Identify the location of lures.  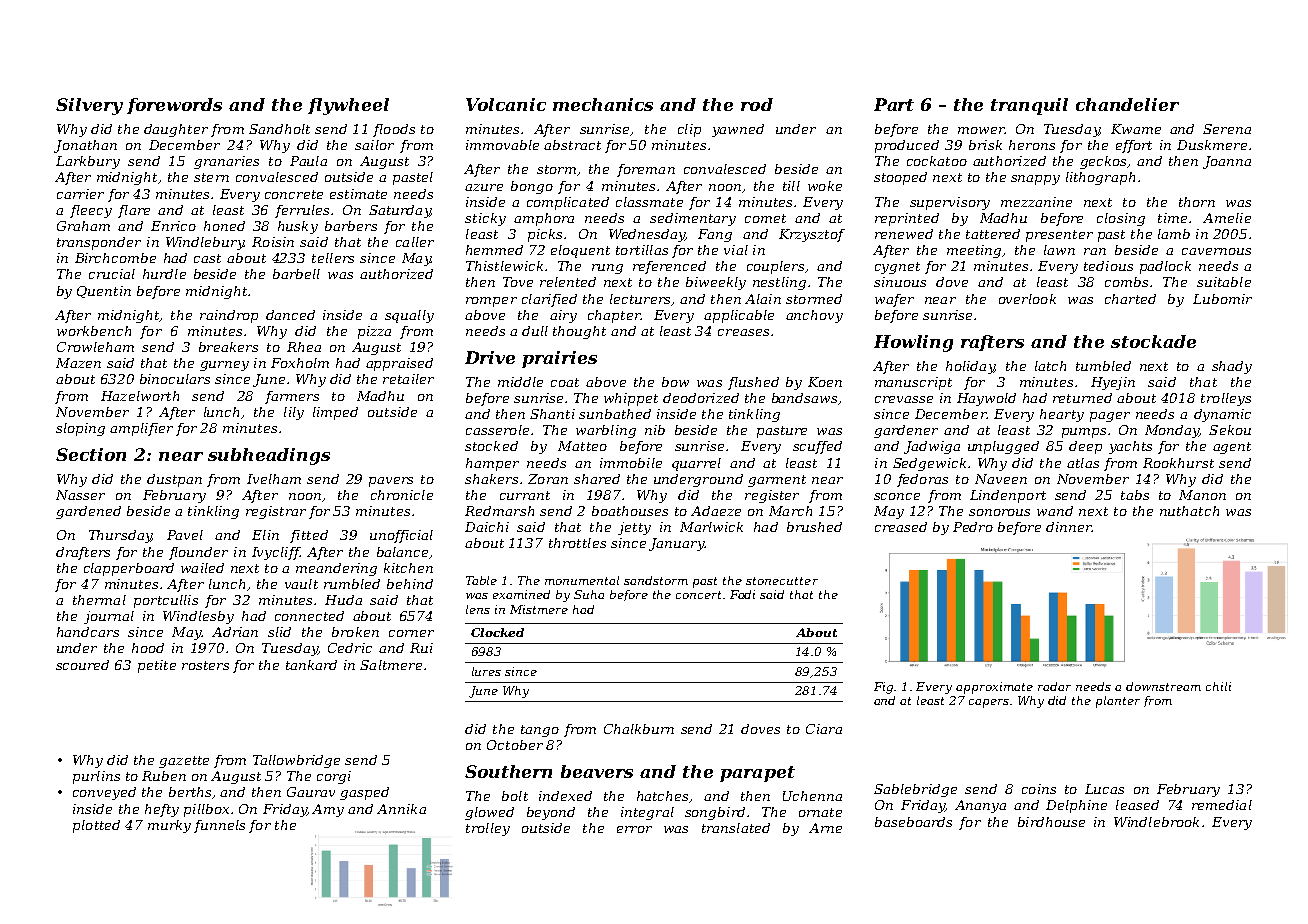
(486, 671).
